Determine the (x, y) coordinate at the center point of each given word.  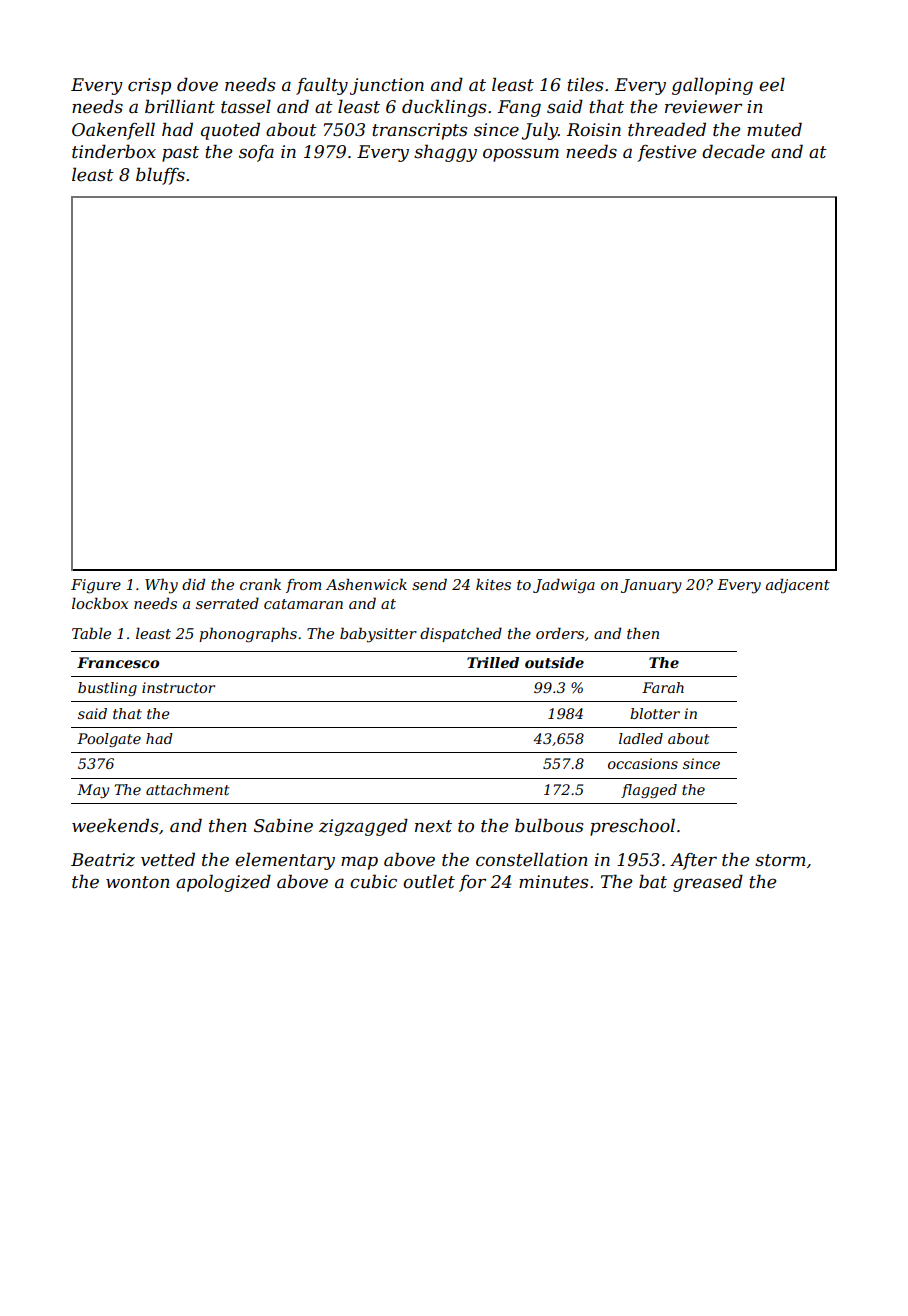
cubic (373, 881)
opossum (521, 155)
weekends (115, 825)
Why (161, 586)
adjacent (798, 586)
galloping (712, 86)
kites (493, 584)
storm (780, 860)
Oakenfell (113, 131)
